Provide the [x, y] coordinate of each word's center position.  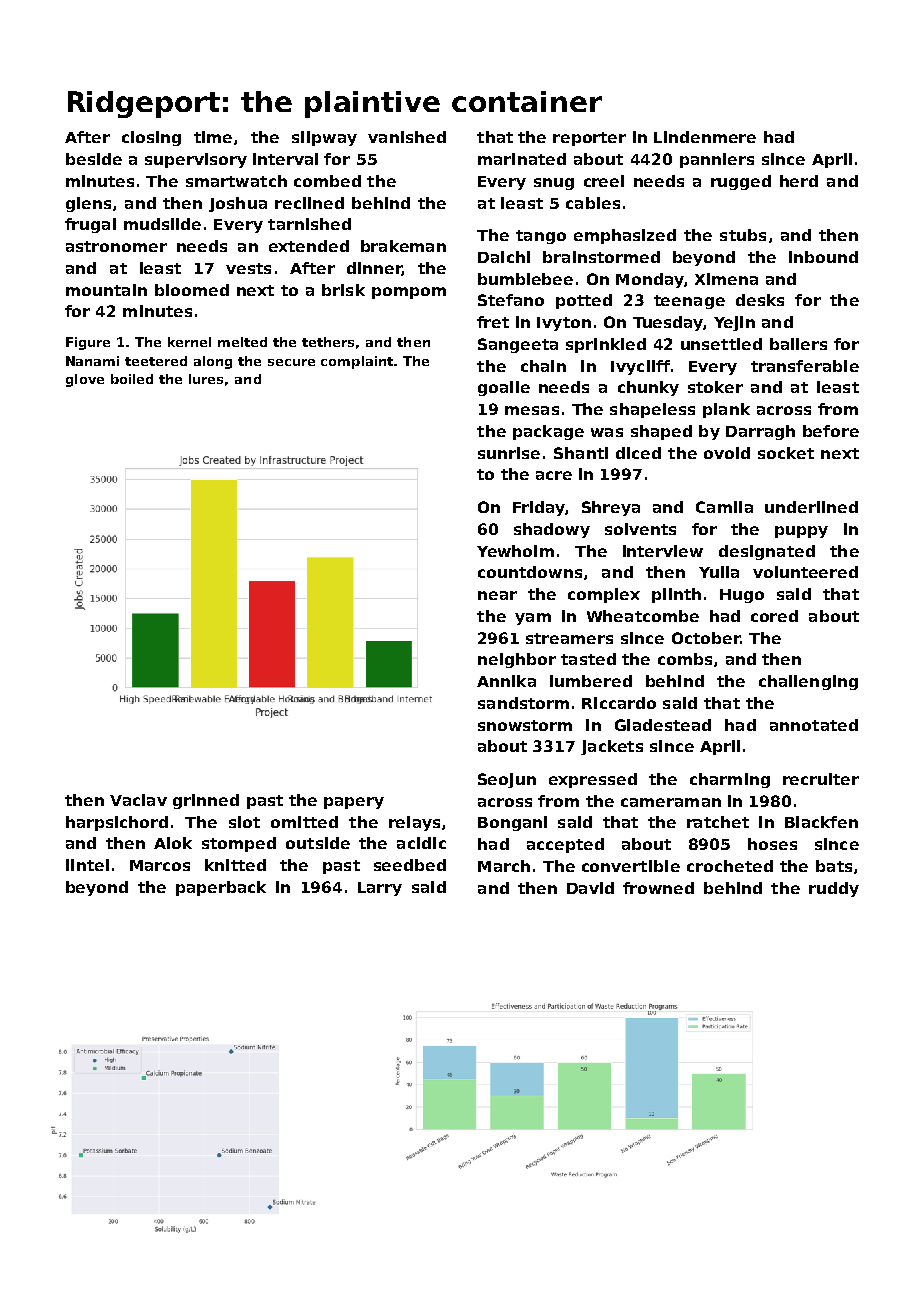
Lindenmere [705, 137]
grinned [206, 801]
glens [88, 204]
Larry [380, 889]
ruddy [834, 889]
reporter [589, 139]
